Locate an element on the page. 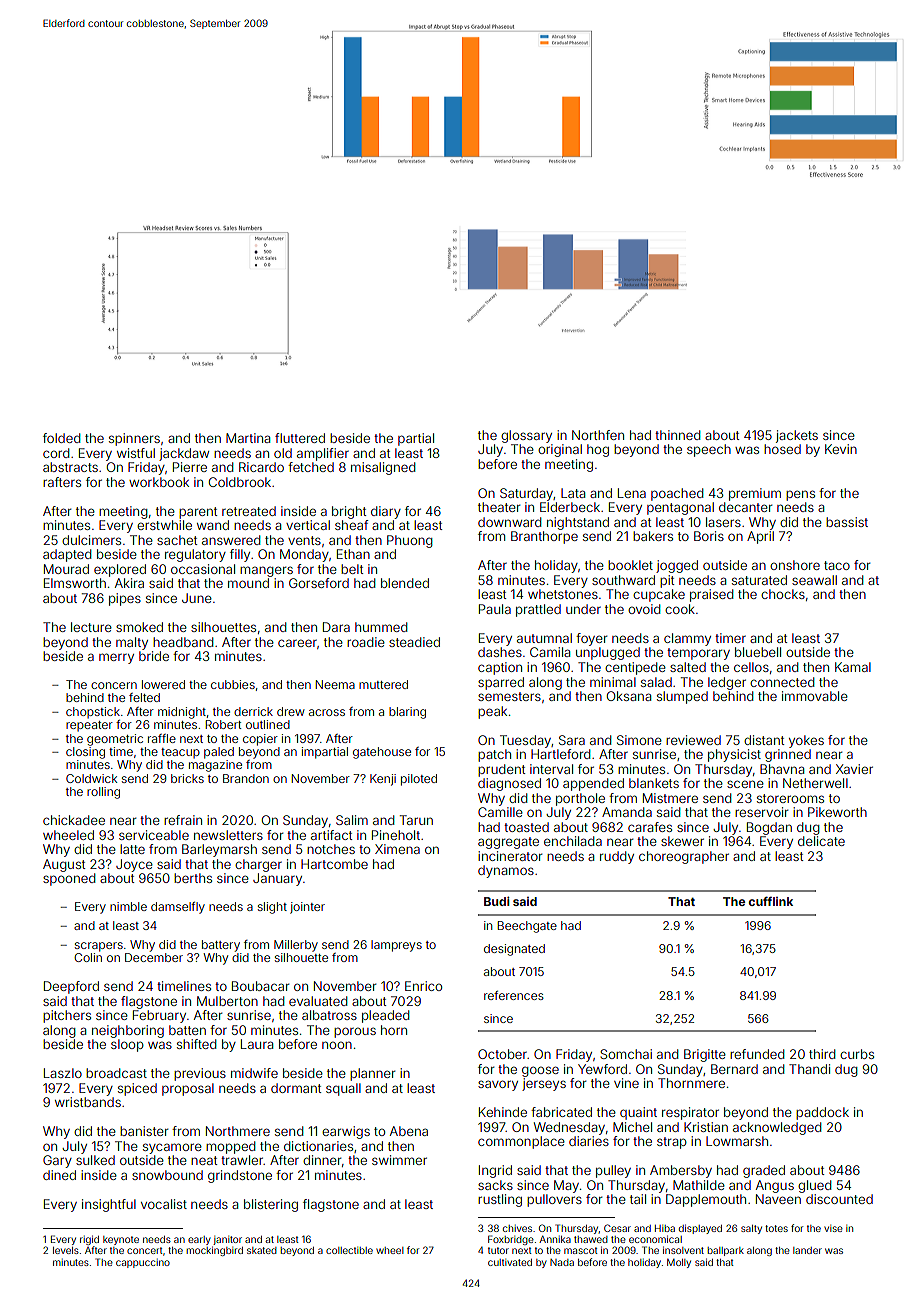  skated is located at coordinates (262, 1250).
